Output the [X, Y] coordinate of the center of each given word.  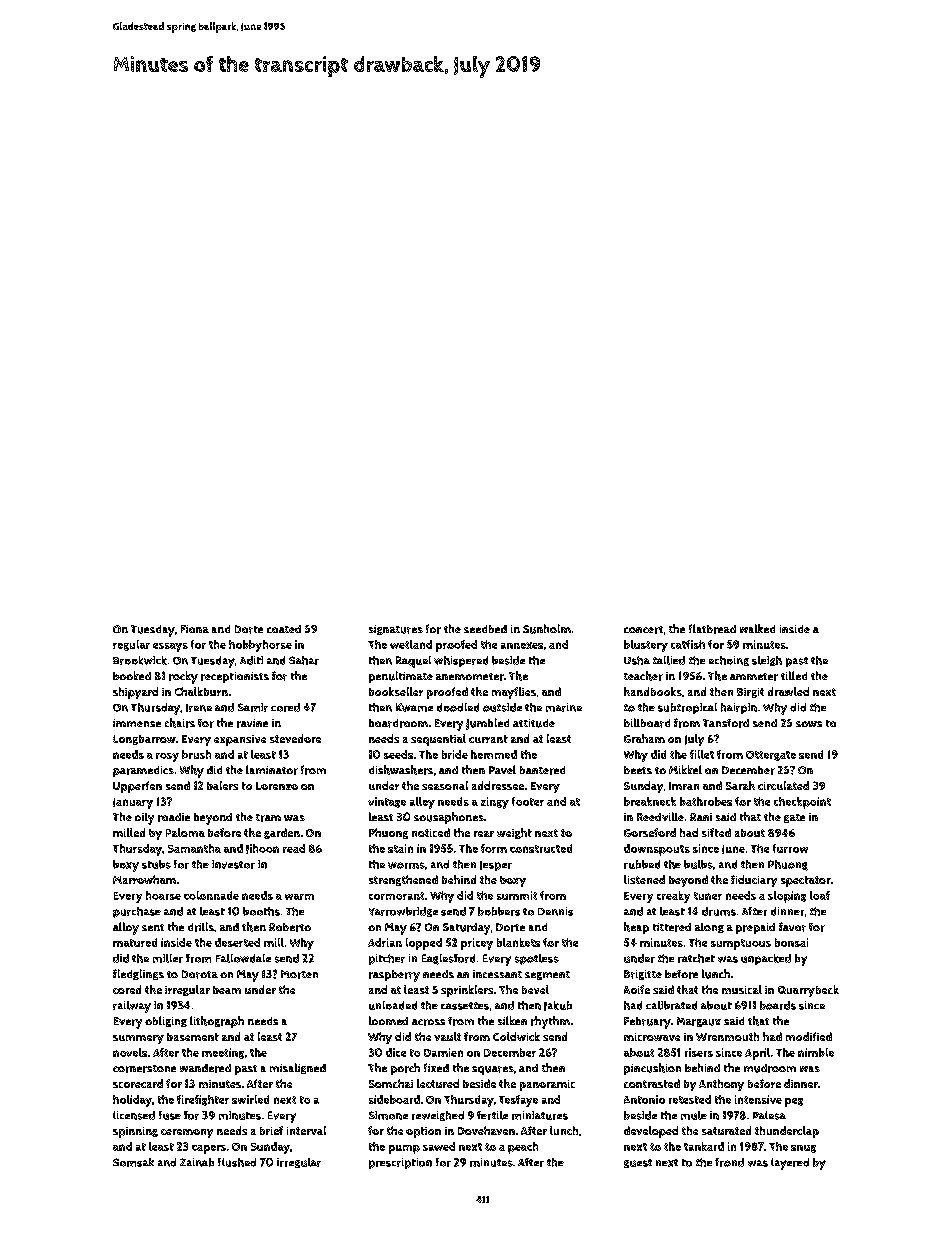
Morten [299, 974]
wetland [411, 644]
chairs [180, 723]
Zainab [197, 1162]
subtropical [687, 708]
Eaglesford [448, 959]
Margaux [699, 1022]
